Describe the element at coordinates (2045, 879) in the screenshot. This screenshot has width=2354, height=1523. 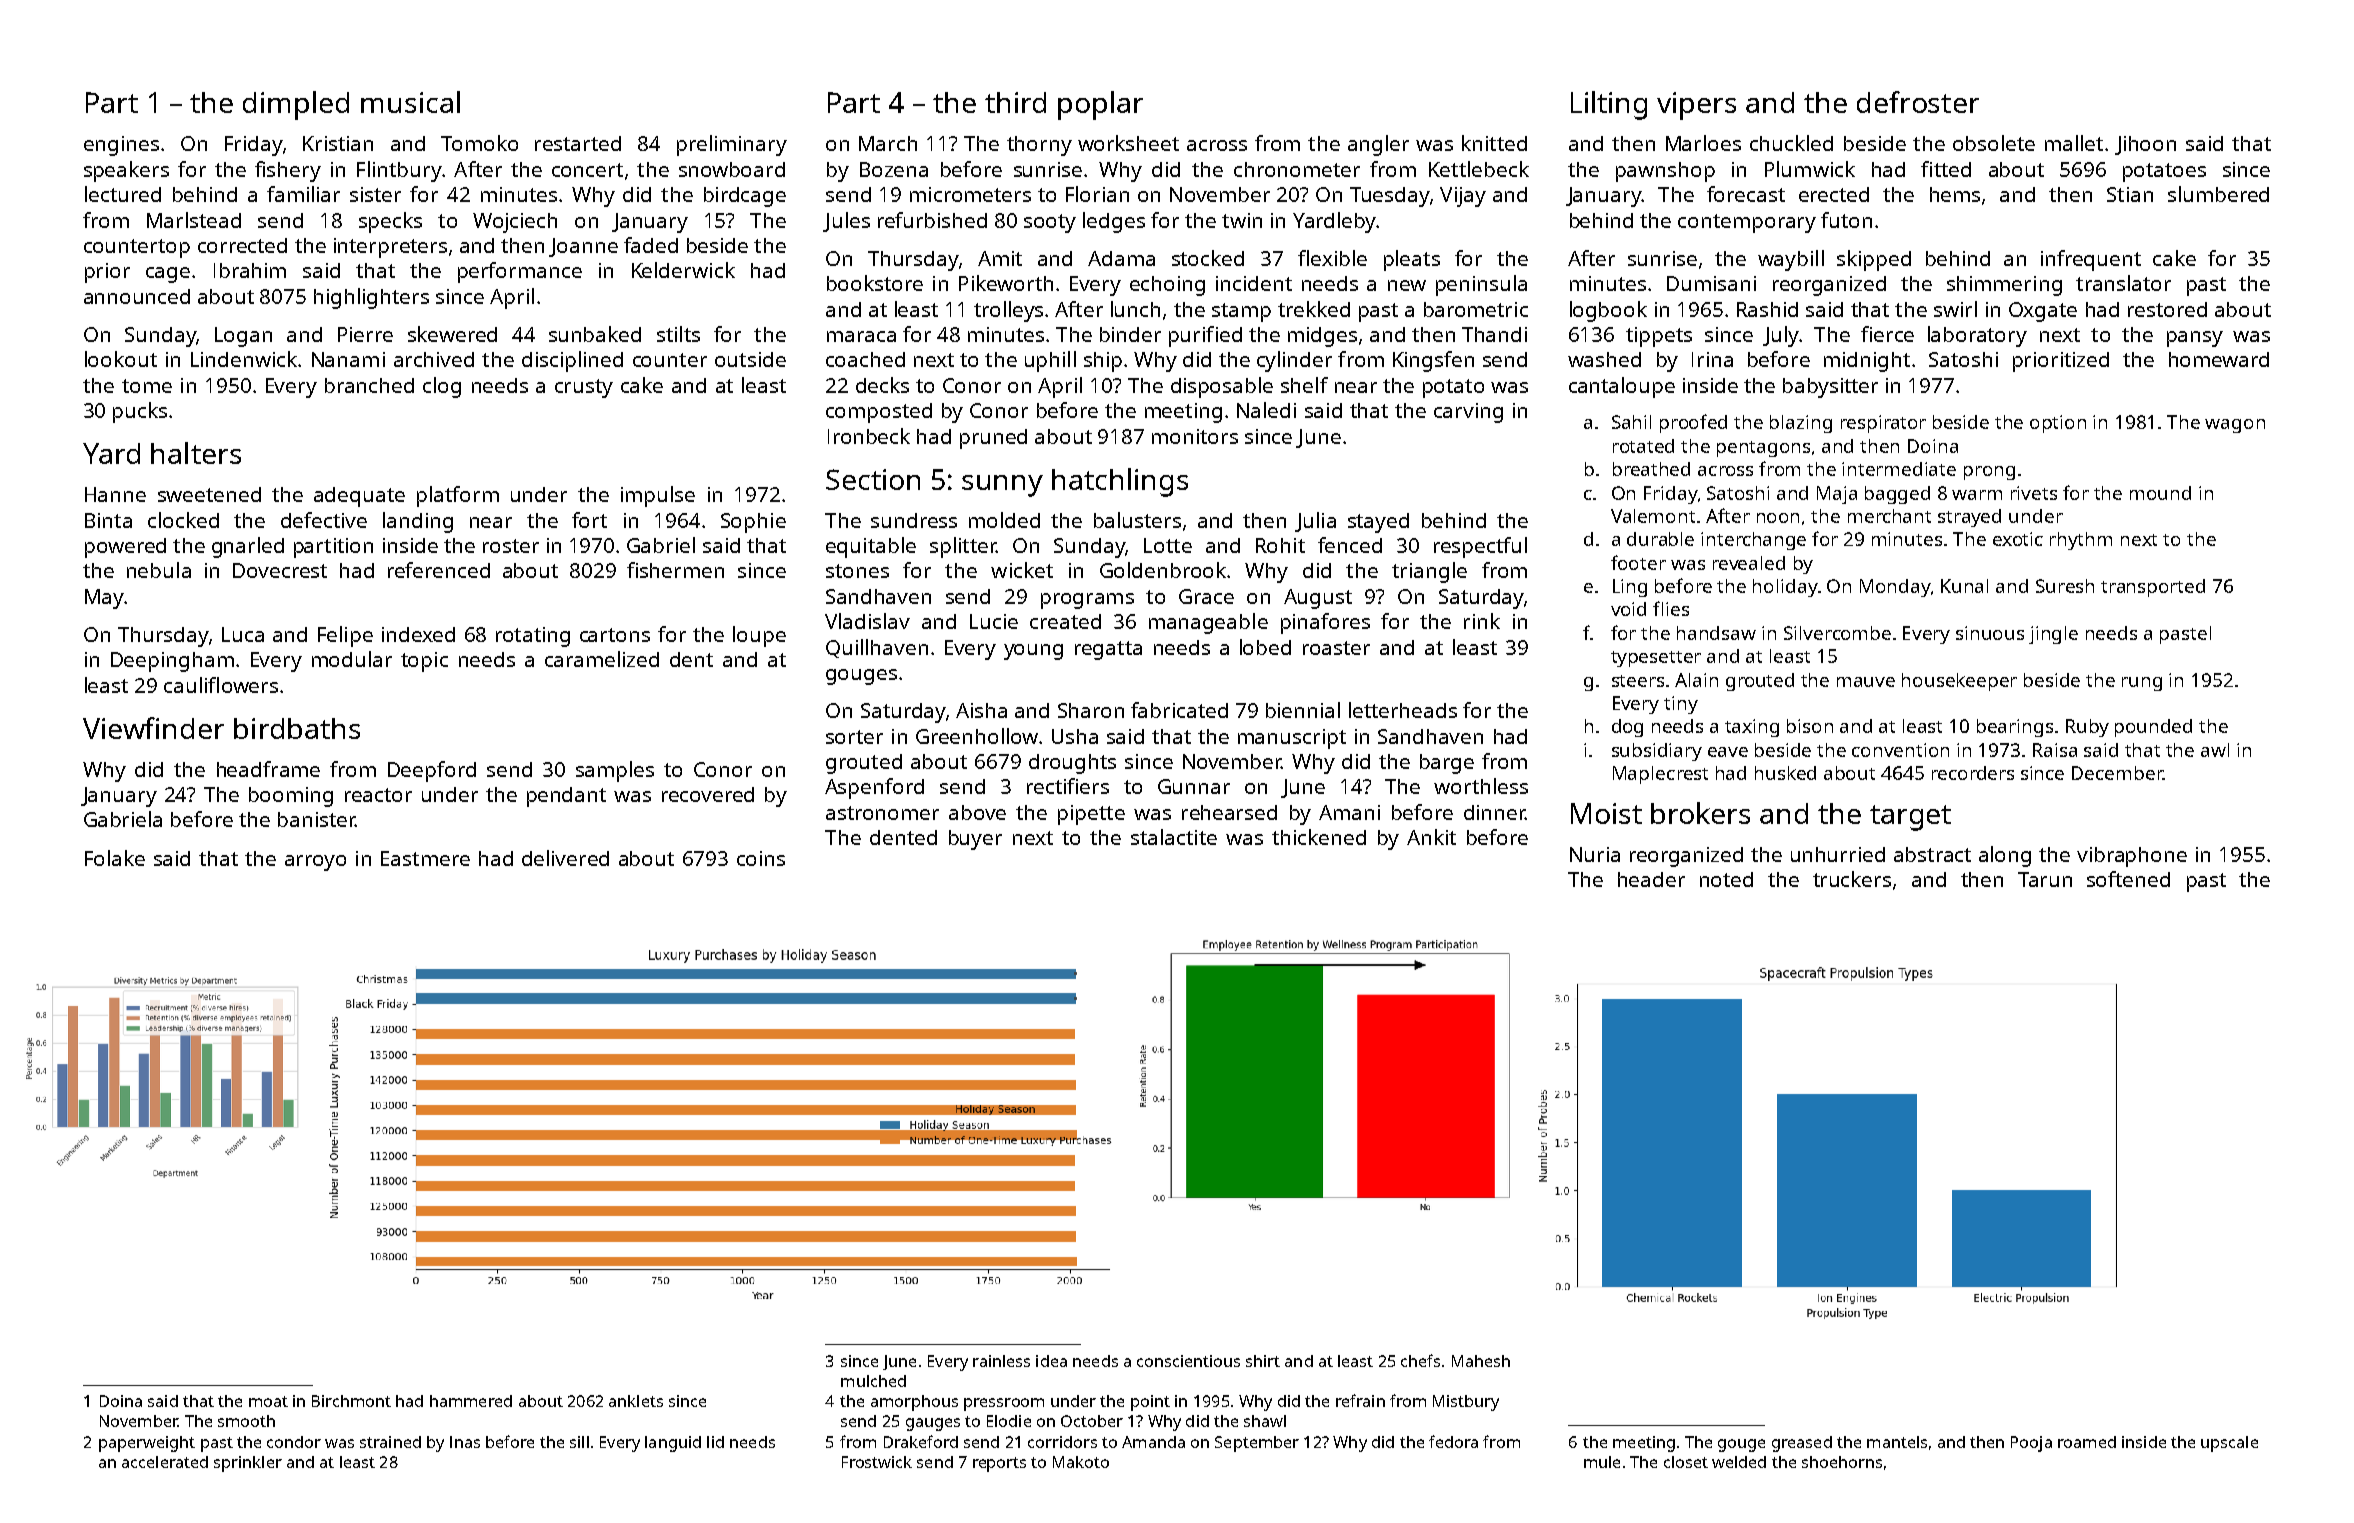
I see `Tarun` at that location.
